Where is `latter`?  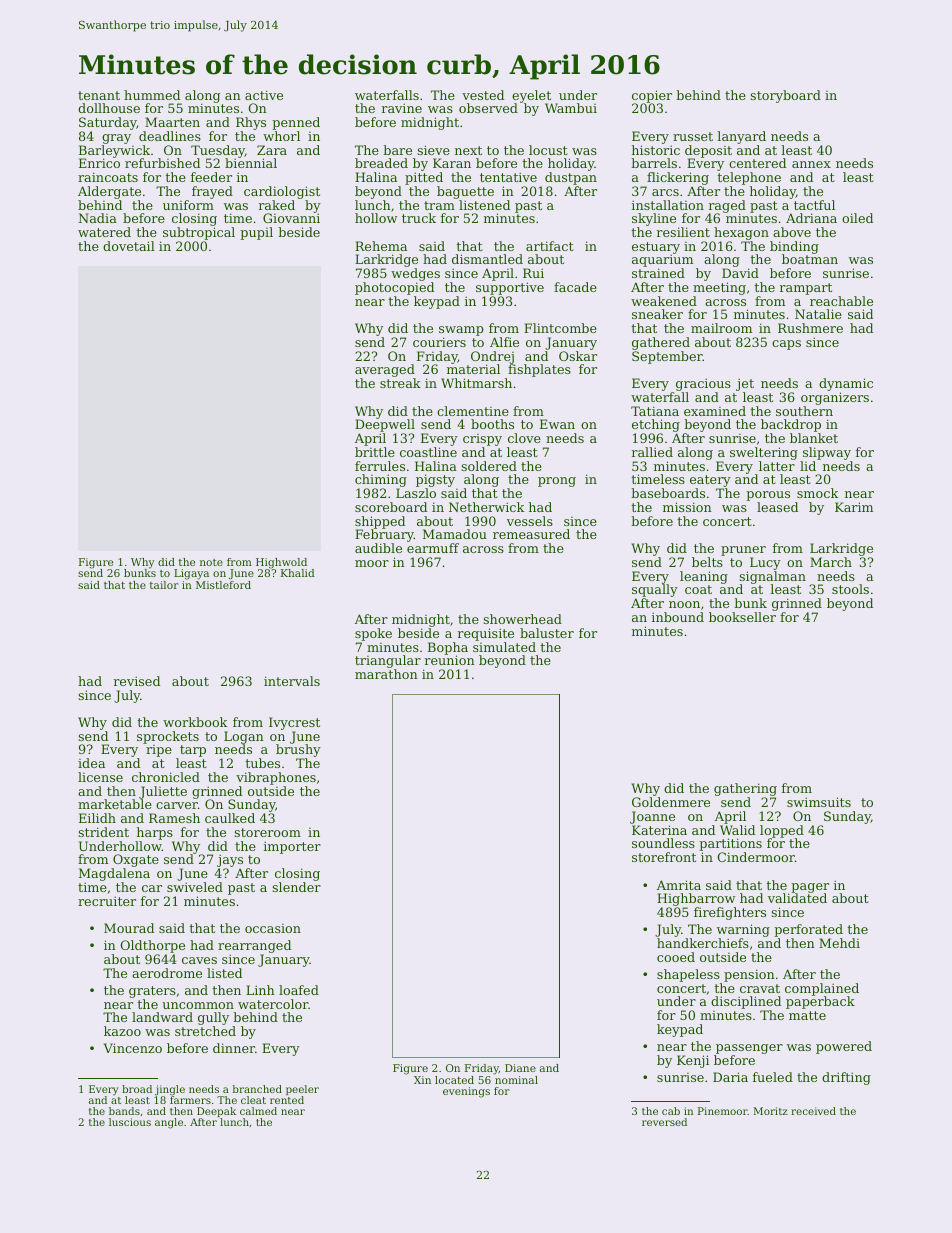
latter is located at coordinates (777, 466).
